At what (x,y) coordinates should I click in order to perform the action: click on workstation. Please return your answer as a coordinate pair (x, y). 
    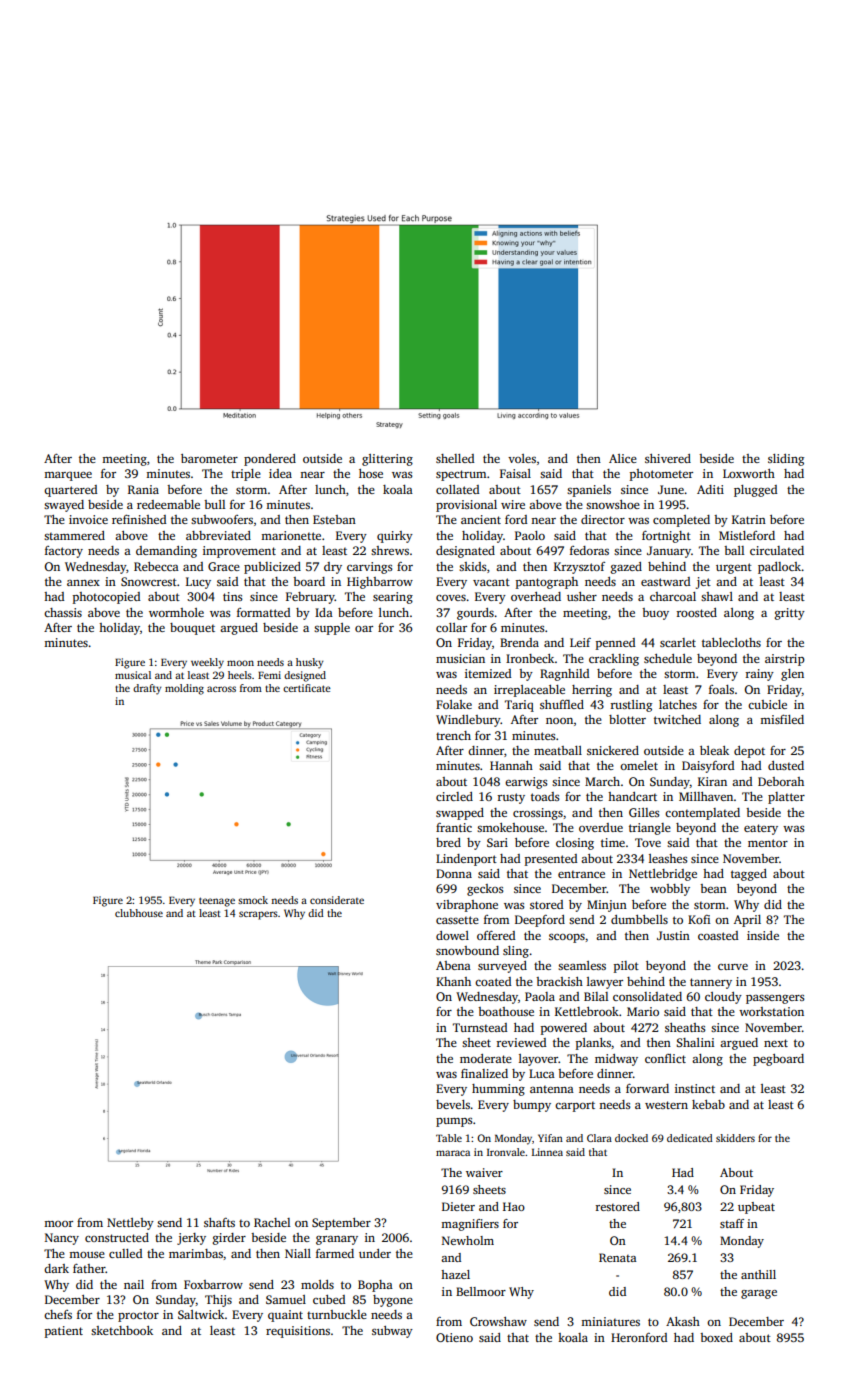
    Looking at the image, I should click on (771, 1011).
